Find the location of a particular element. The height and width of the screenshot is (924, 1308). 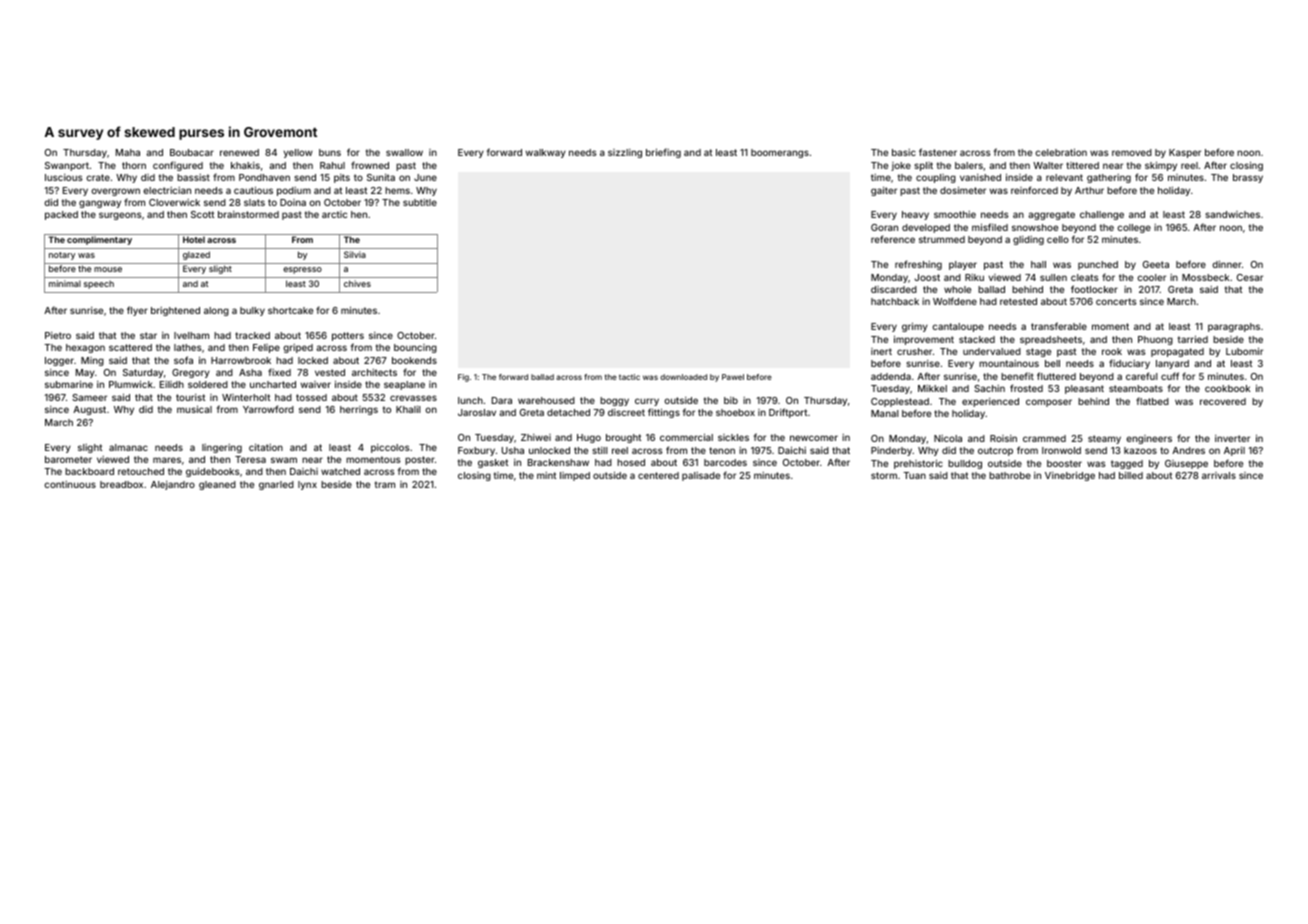

gaiter is located at coordinates (884, 191).
